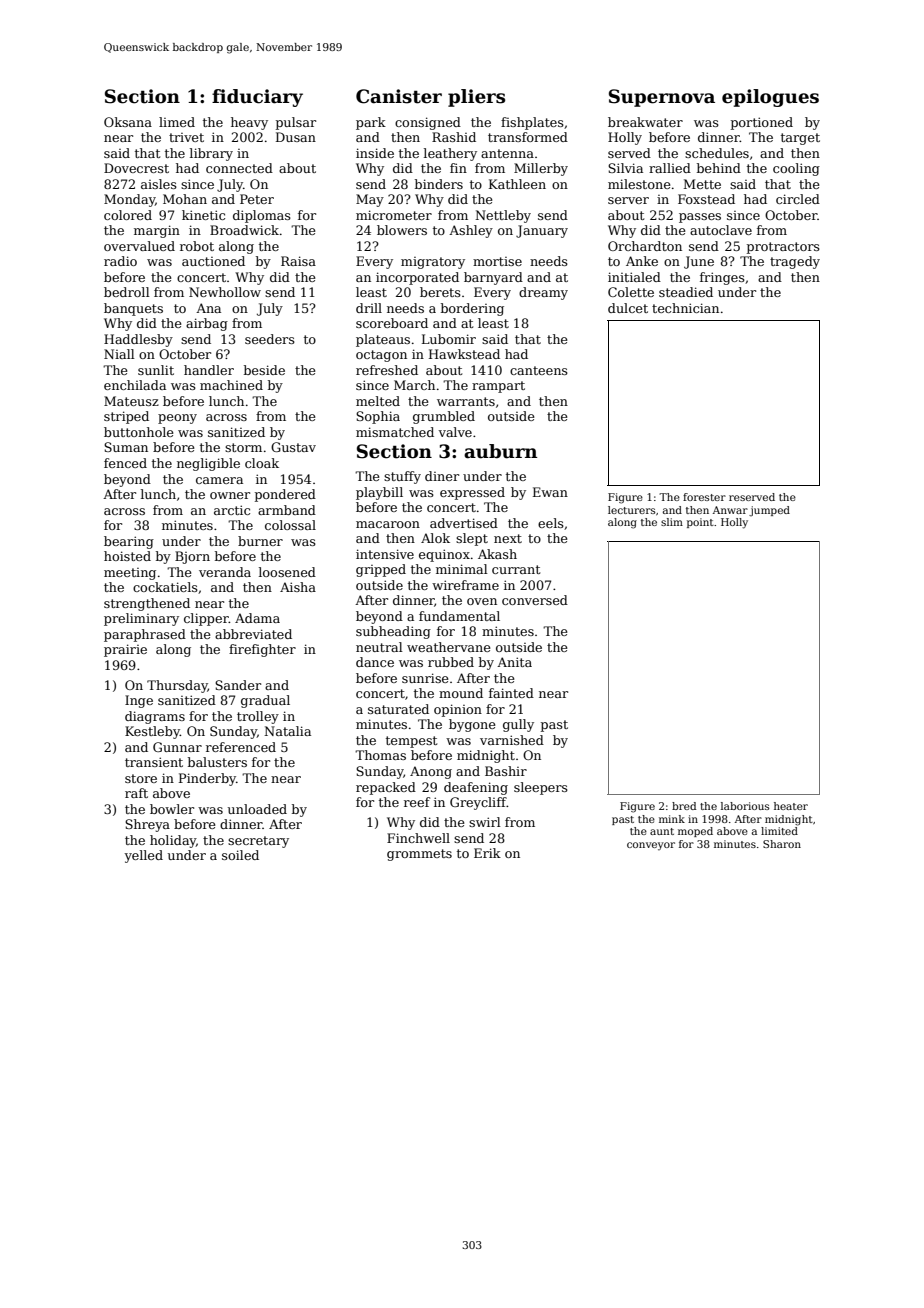  Describe the element at coordinates (125, 463) in the screenshot. I see `fenced` at that location.
